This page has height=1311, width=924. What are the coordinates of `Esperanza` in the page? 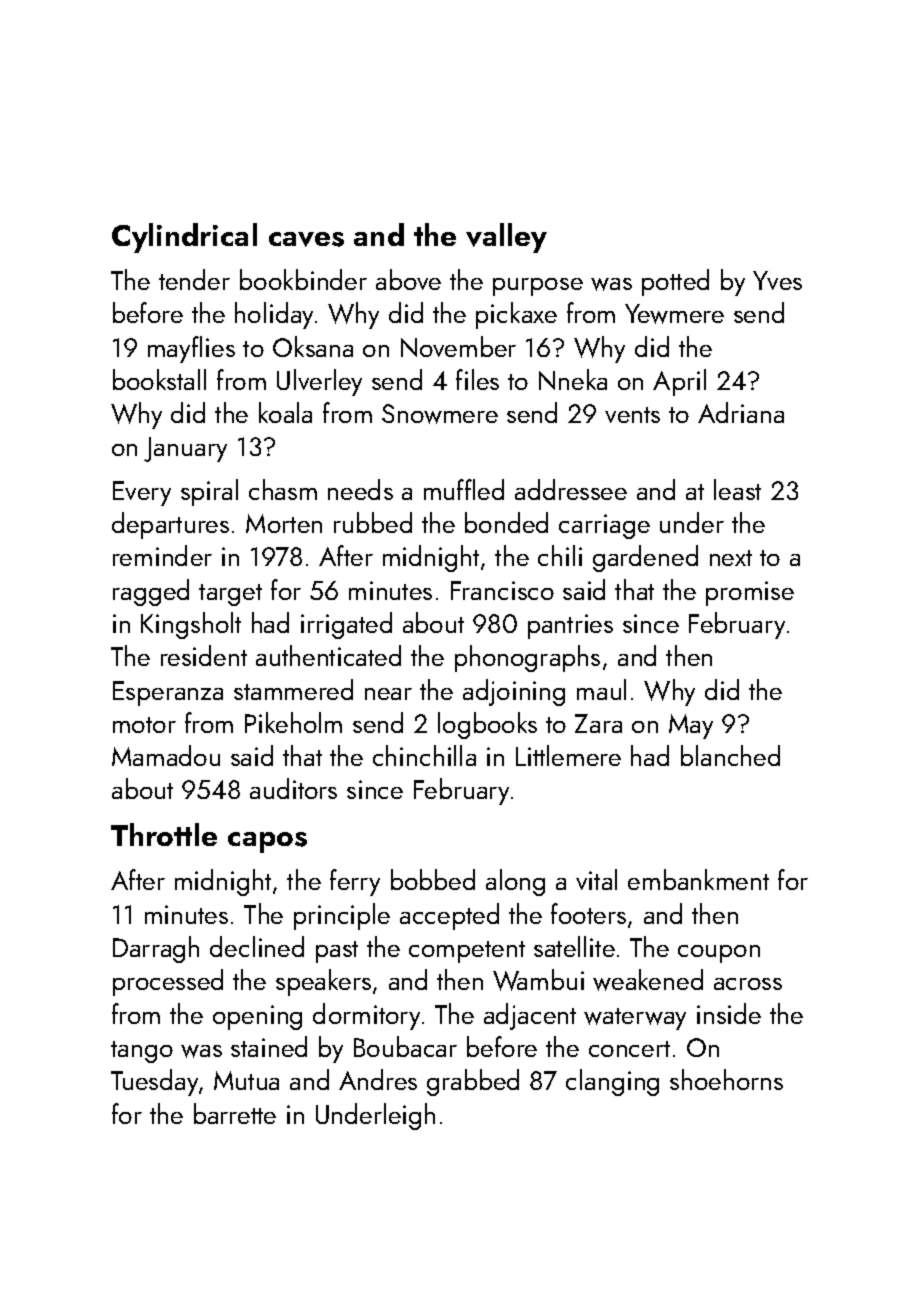 It's located at (168, 693).
